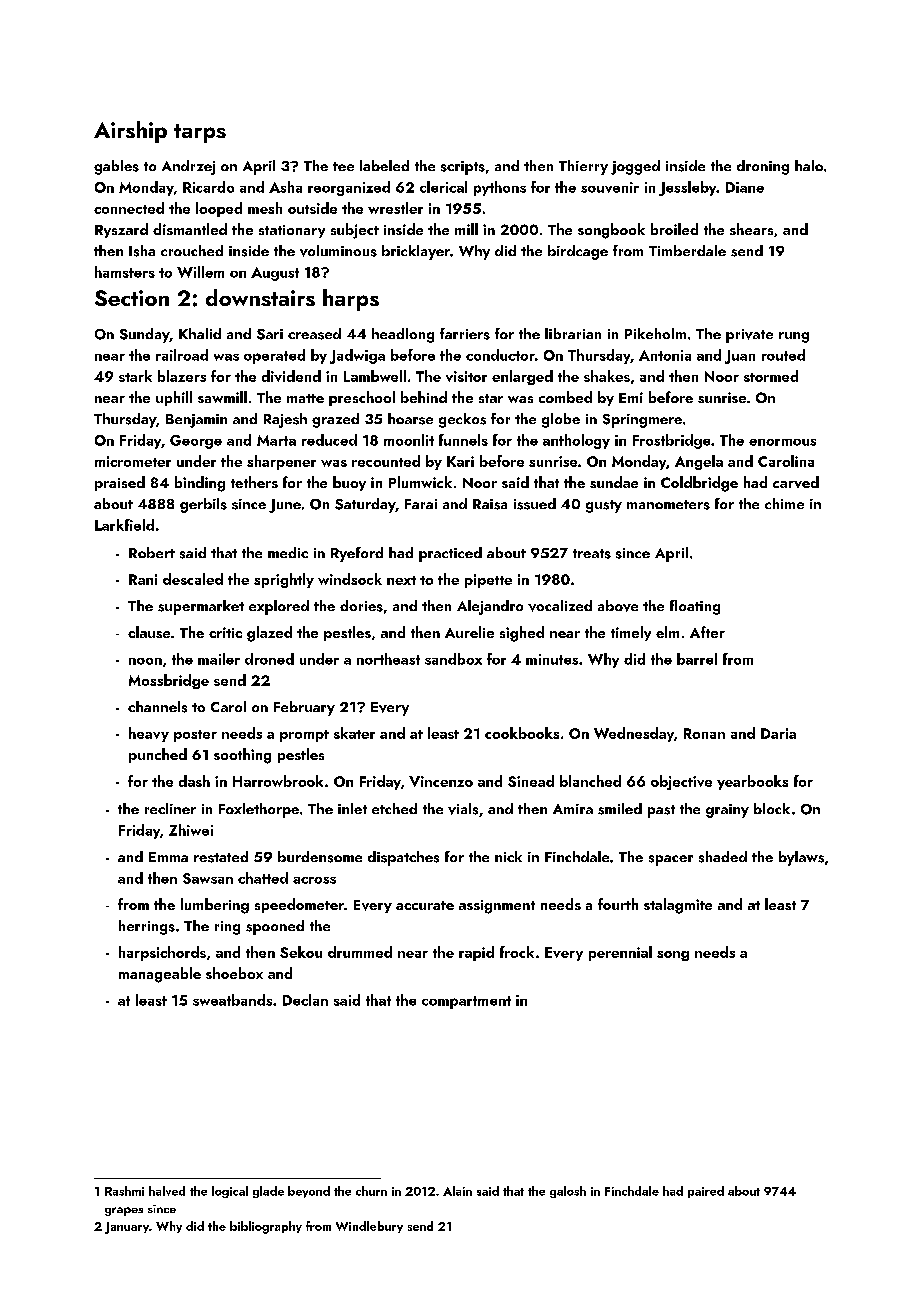  Describe the element at coordinates (168, 857) in the document. I see `Emma` at that location.
